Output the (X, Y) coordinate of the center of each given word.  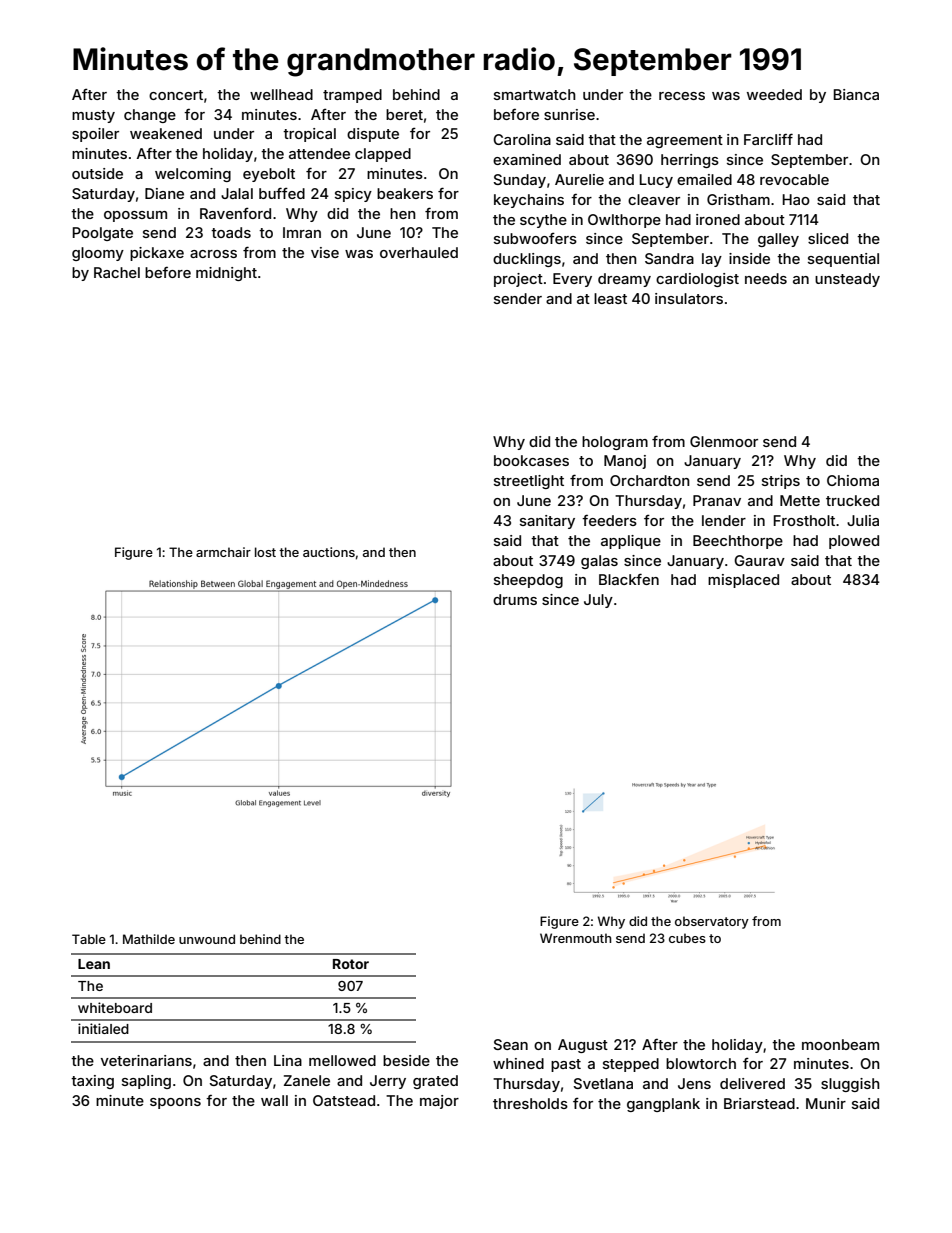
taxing (92, 1082)
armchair (223, 552)
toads (231, 232)
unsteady (847, 280)
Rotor (351, 964)
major (439, 1102)
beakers (405, 193)
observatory (712, 922)
